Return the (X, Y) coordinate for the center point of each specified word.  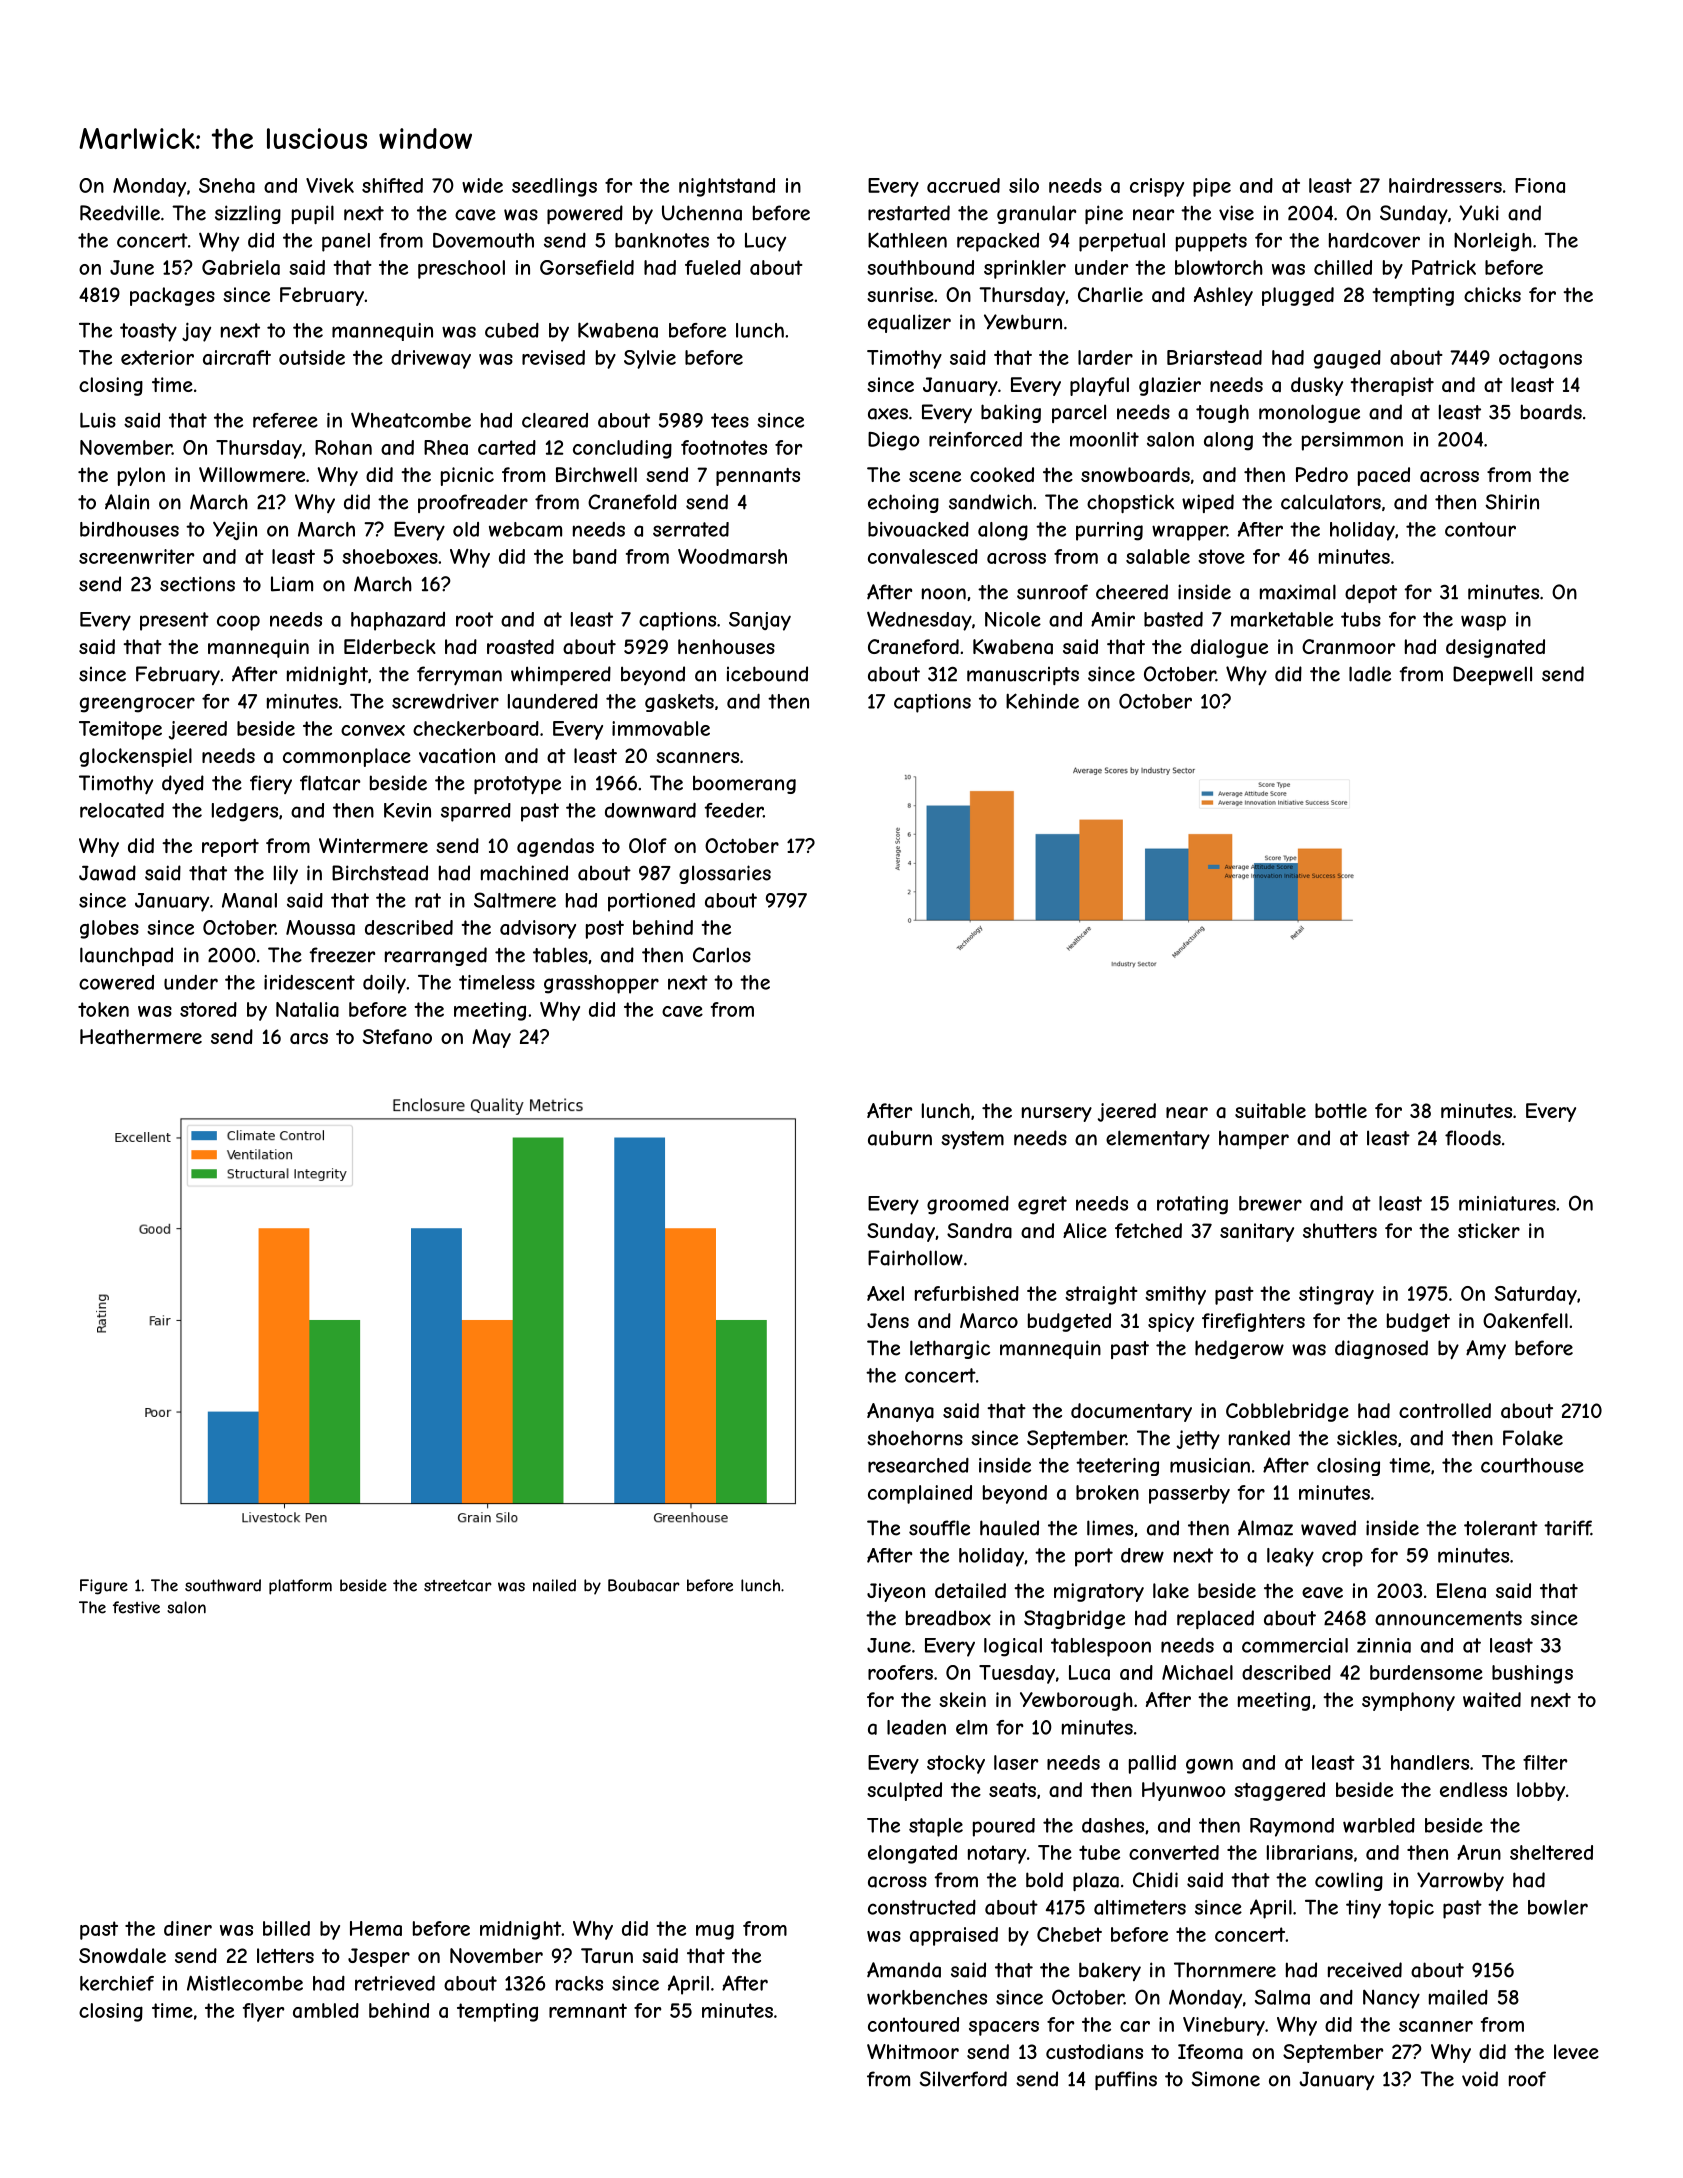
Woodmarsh (732, 556)
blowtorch (1219, 267)
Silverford (963, 2079)
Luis (98, 420)
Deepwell (1492, 675)
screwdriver (445, 701)
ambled (326, 2010)
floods (1473, 1138)
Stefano (397, 1036)
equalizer (909, 323)
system (972, 1140)
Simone (1226, 2079)
